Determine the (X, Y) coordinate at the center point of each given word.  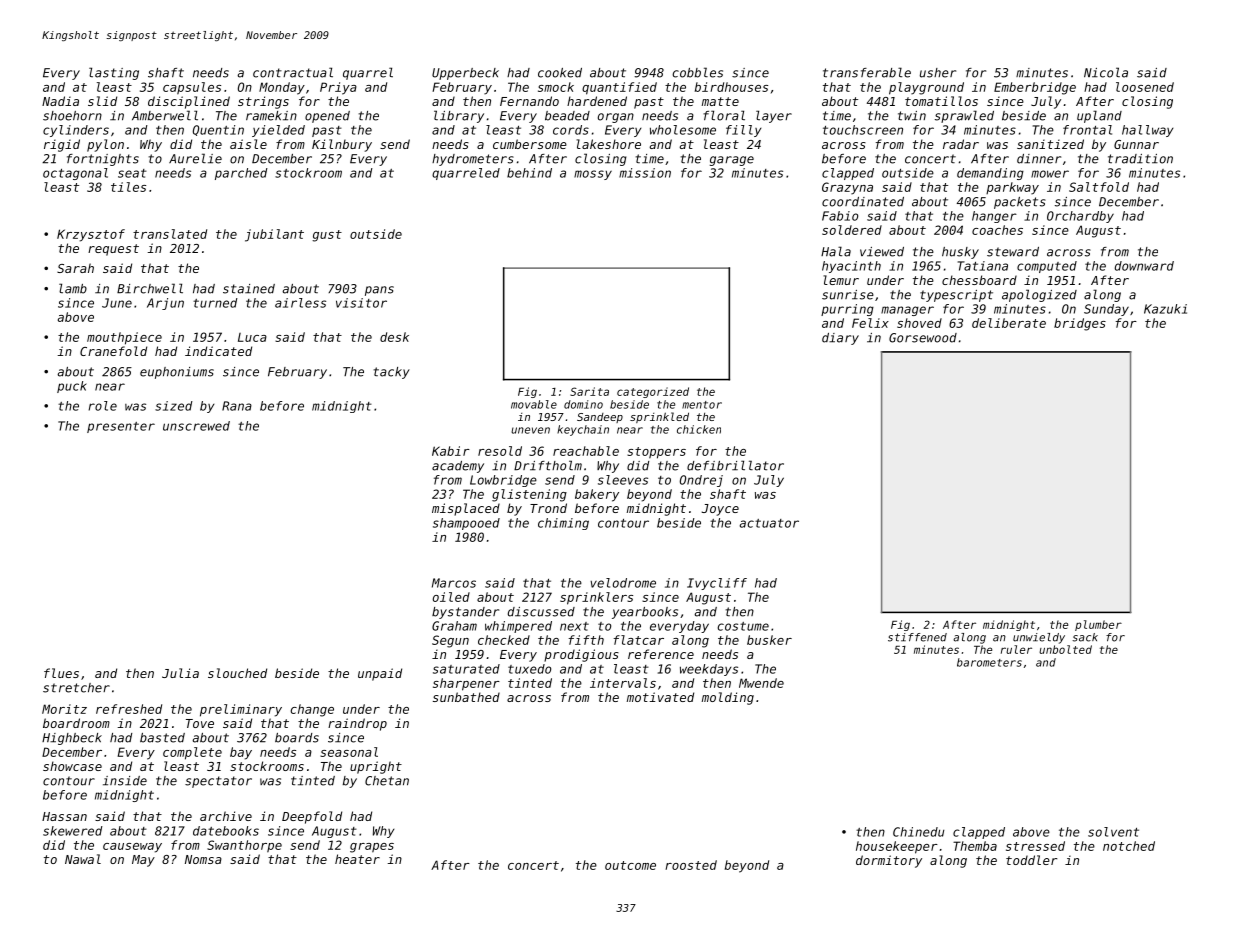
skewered (73, 831)
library (459, 116)
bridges (1080, 324)
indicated (218, 351)
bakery (597, 495)
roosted (691, 865)
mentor (702, 405)
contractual (293, 72)
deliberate (1009, 323)
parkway (1012, 188)
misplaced (466, 509)
